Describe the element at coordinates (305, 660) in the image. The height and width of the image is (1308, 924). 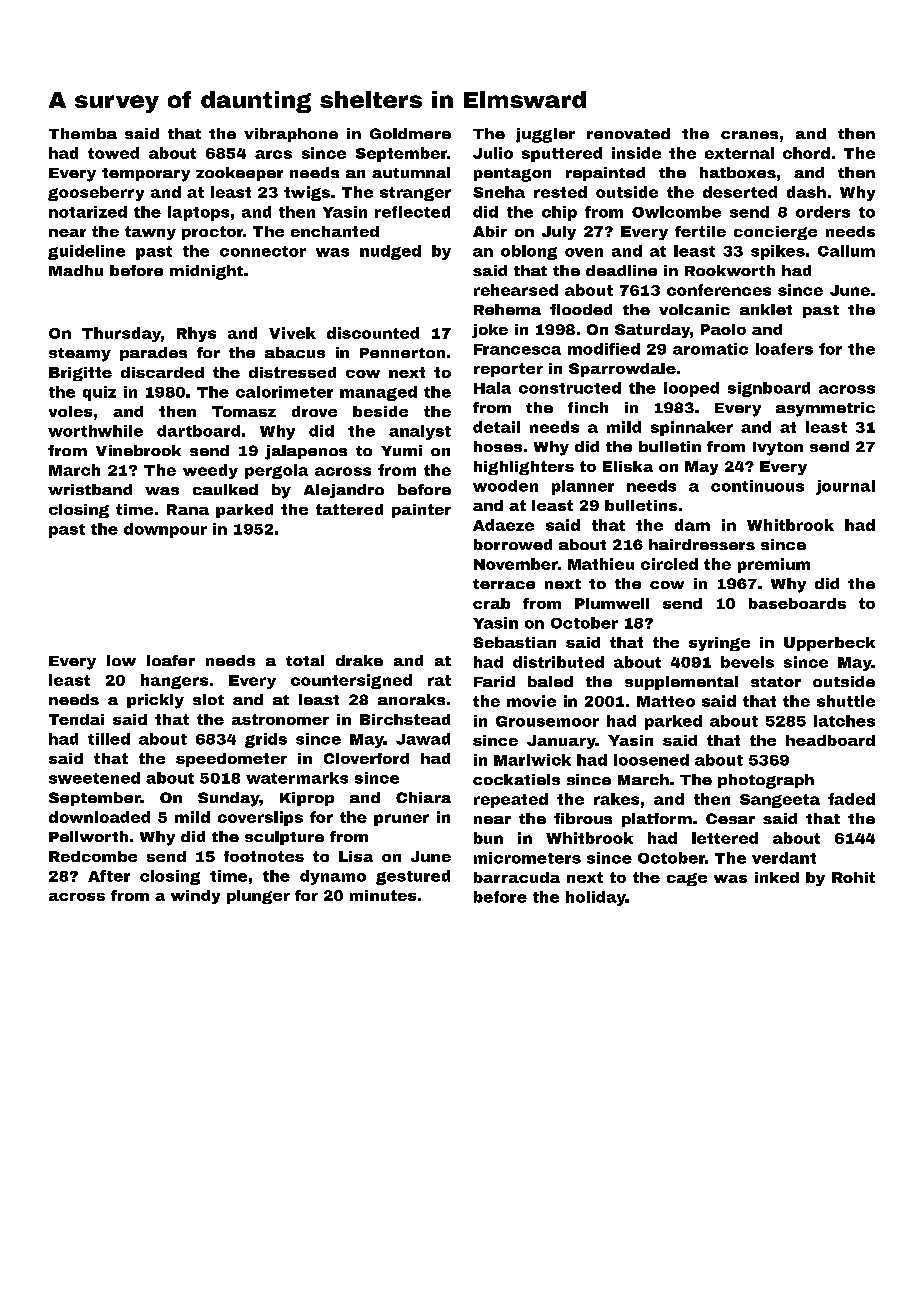
I see `total` at that location.
